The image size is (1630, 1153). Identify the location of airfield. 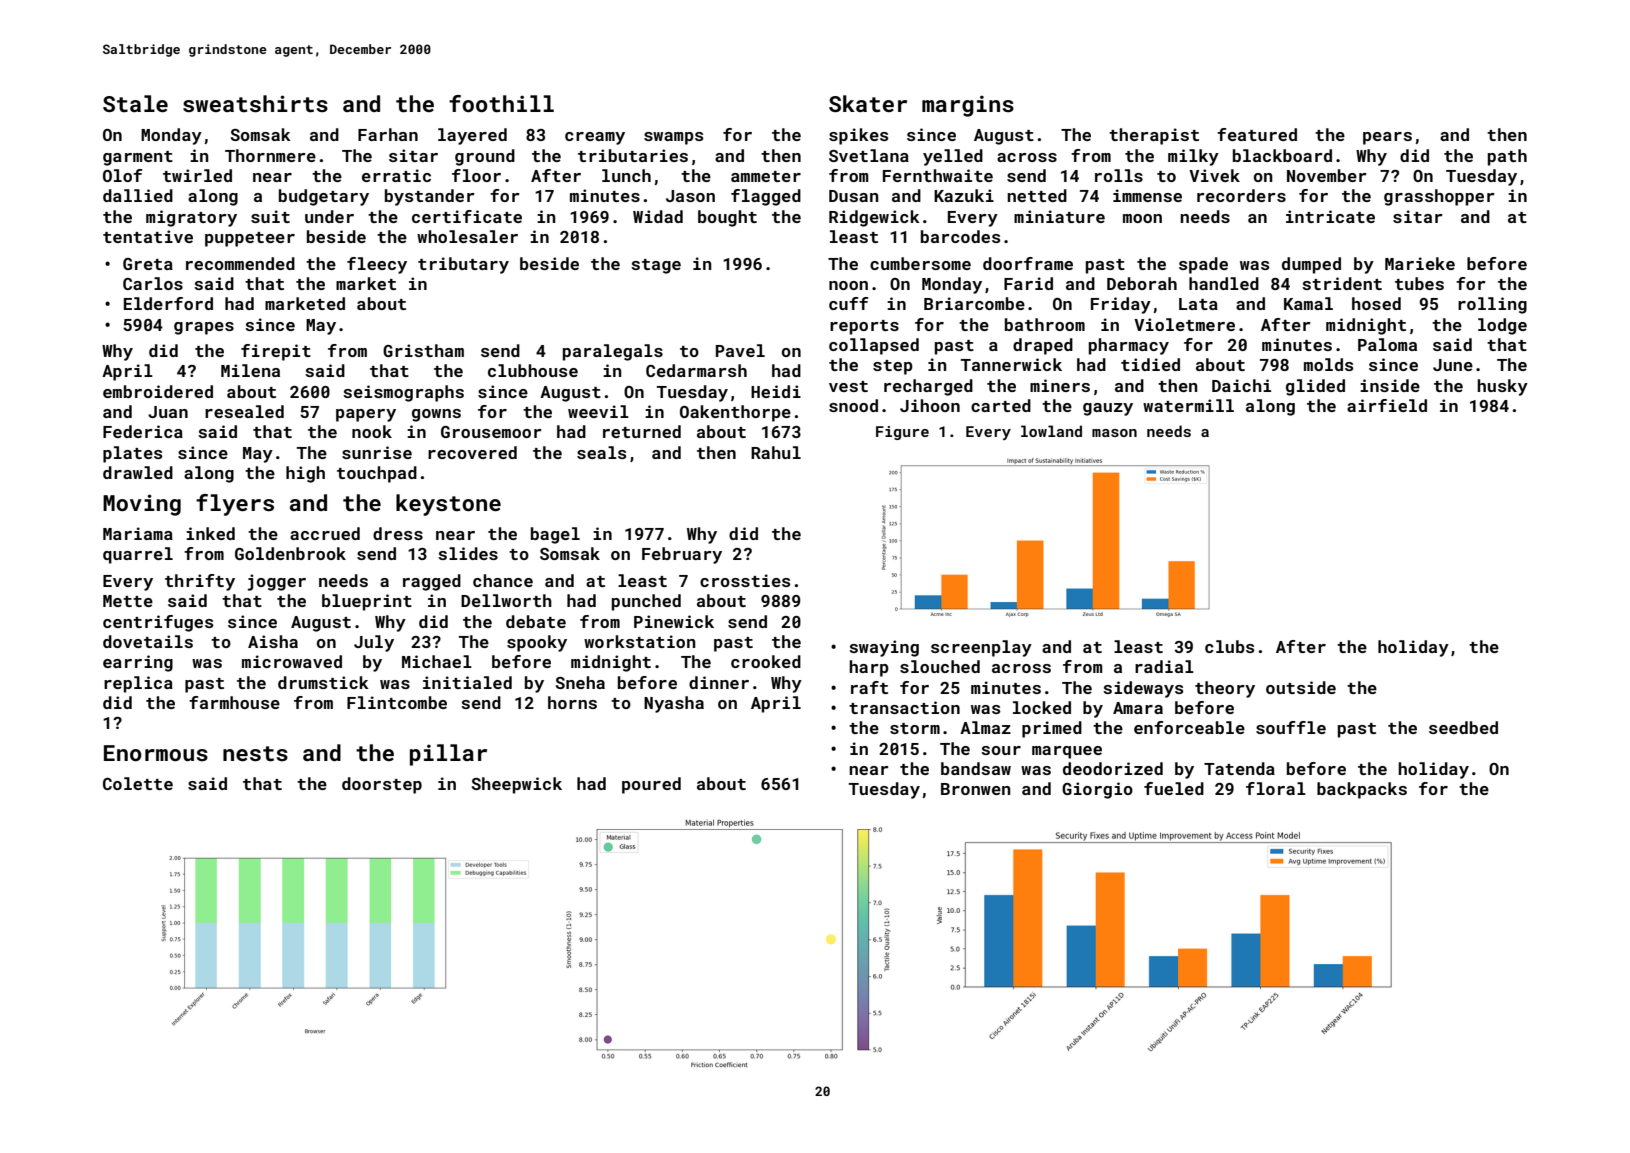
(1387, 405).
